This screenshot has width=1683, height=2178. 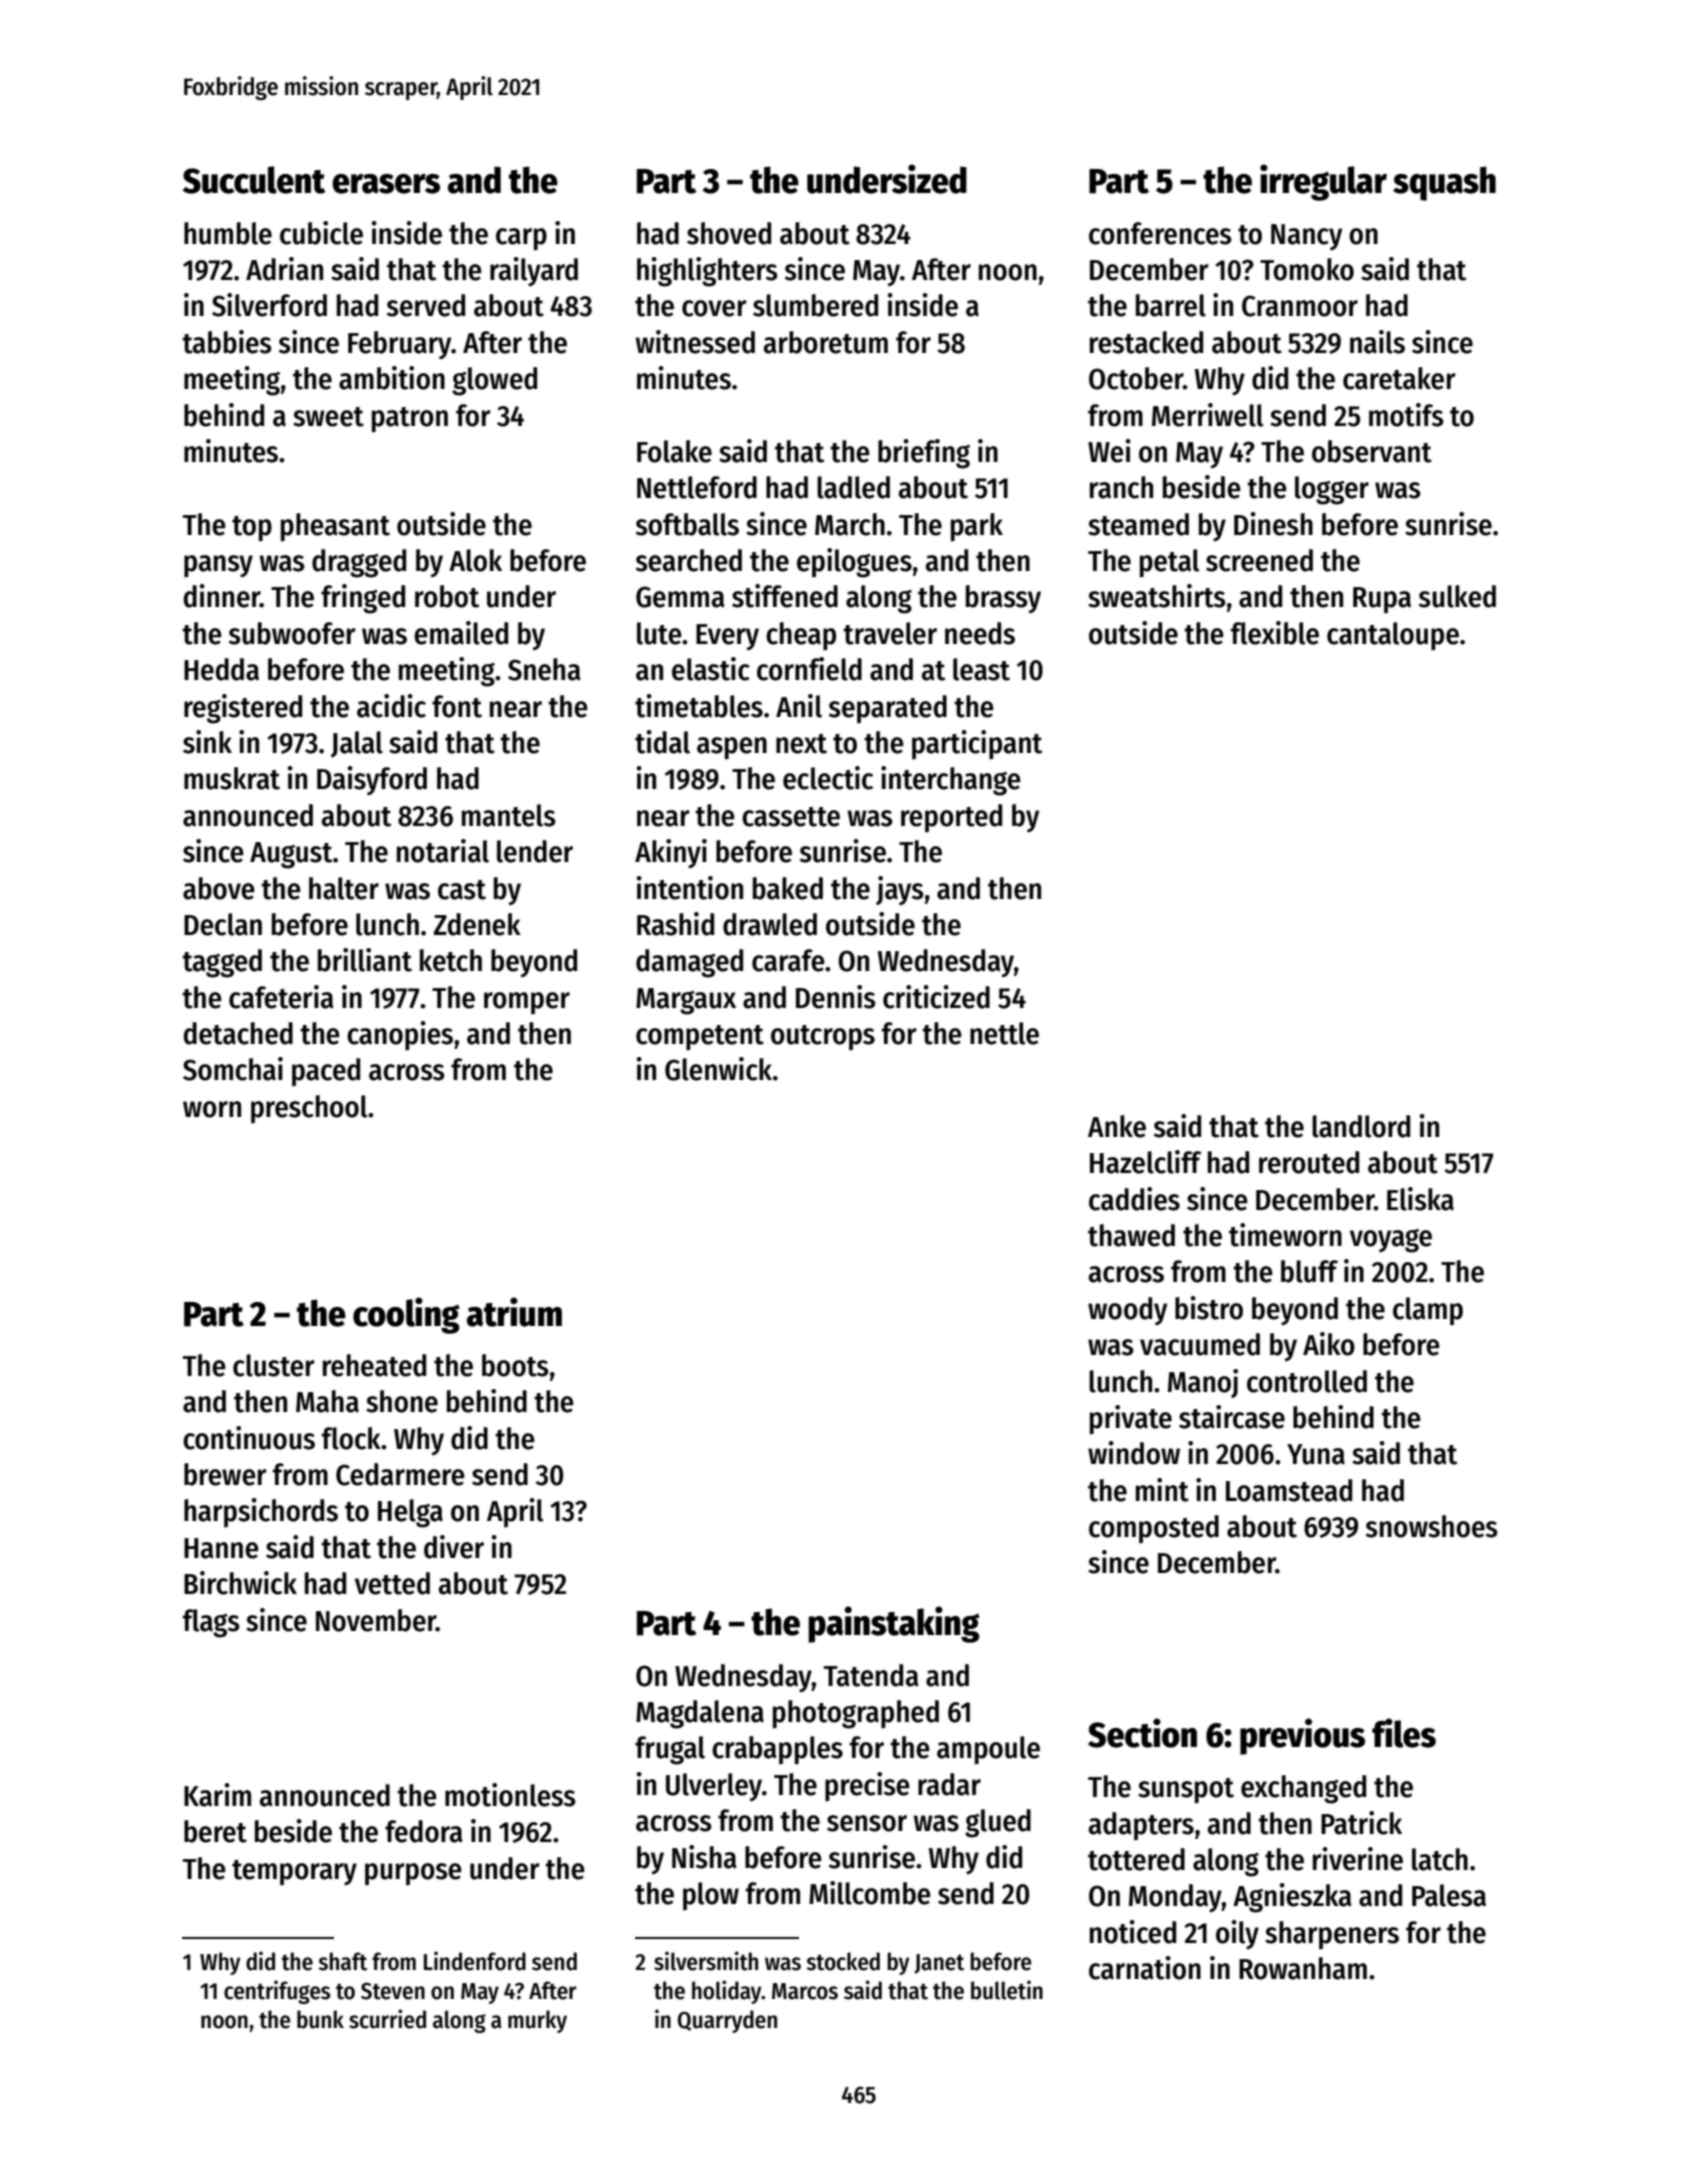 I want to click on clamp, so click(x=1428, y=1311).
